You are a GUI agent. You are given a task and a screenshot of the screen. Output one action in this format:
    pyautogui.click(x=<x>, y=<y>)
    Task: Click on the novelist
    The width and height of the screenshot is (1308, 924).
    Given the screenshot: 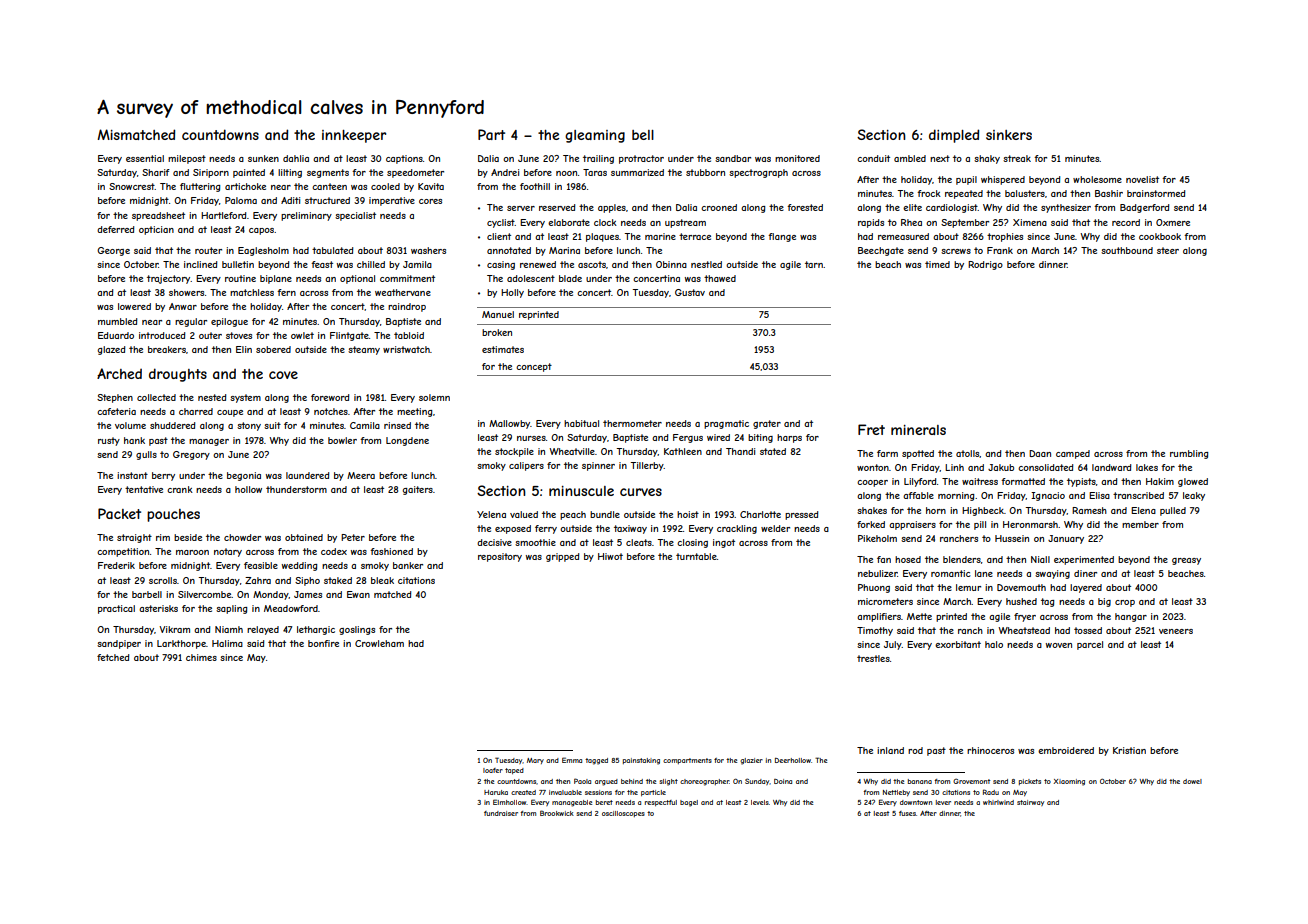 What is the action you would take?
    pyautogui.click(x=1142, y=179)
